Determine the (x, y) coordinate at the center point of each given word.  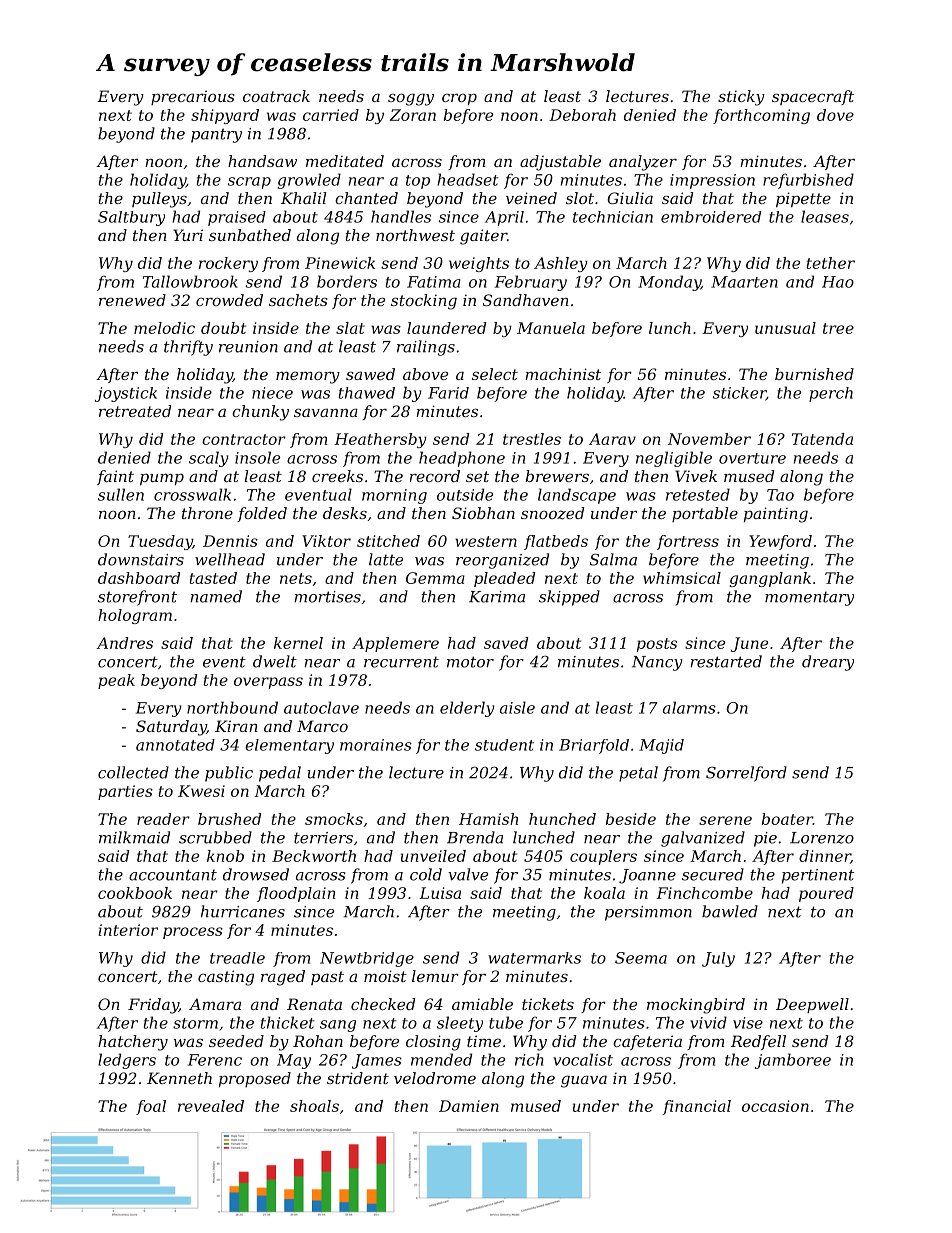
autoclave (321, 707)
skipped (569, 598)
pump (162, 479)
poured (826, 894)
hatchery (133, 1043)
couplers (603, 857)
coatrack (276, 96)
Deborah (582, 115)
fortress (688, 542)
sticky (741, 98)
